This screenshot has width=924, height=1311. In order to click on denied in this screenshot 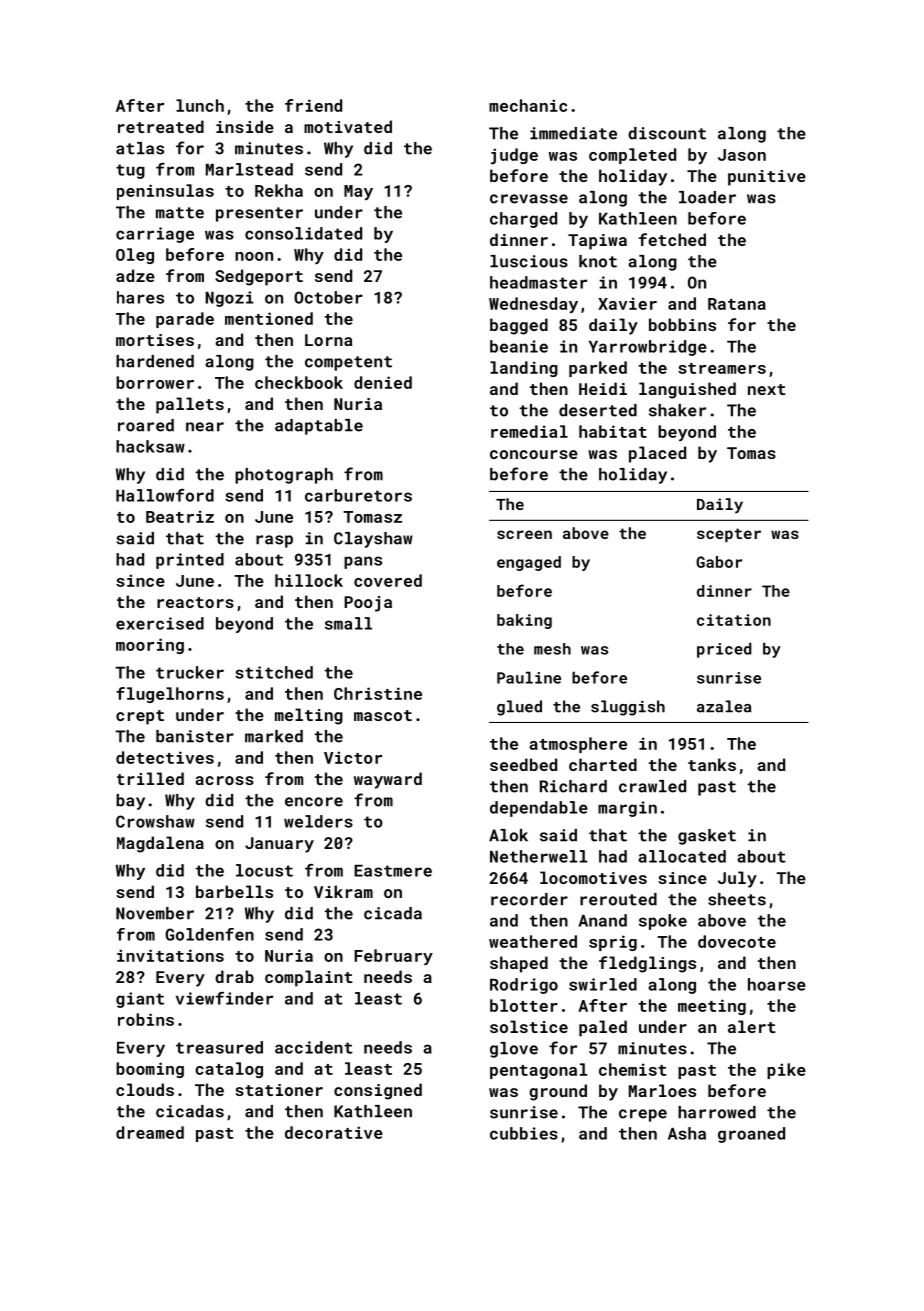, I will do `click(383, 382)`.
